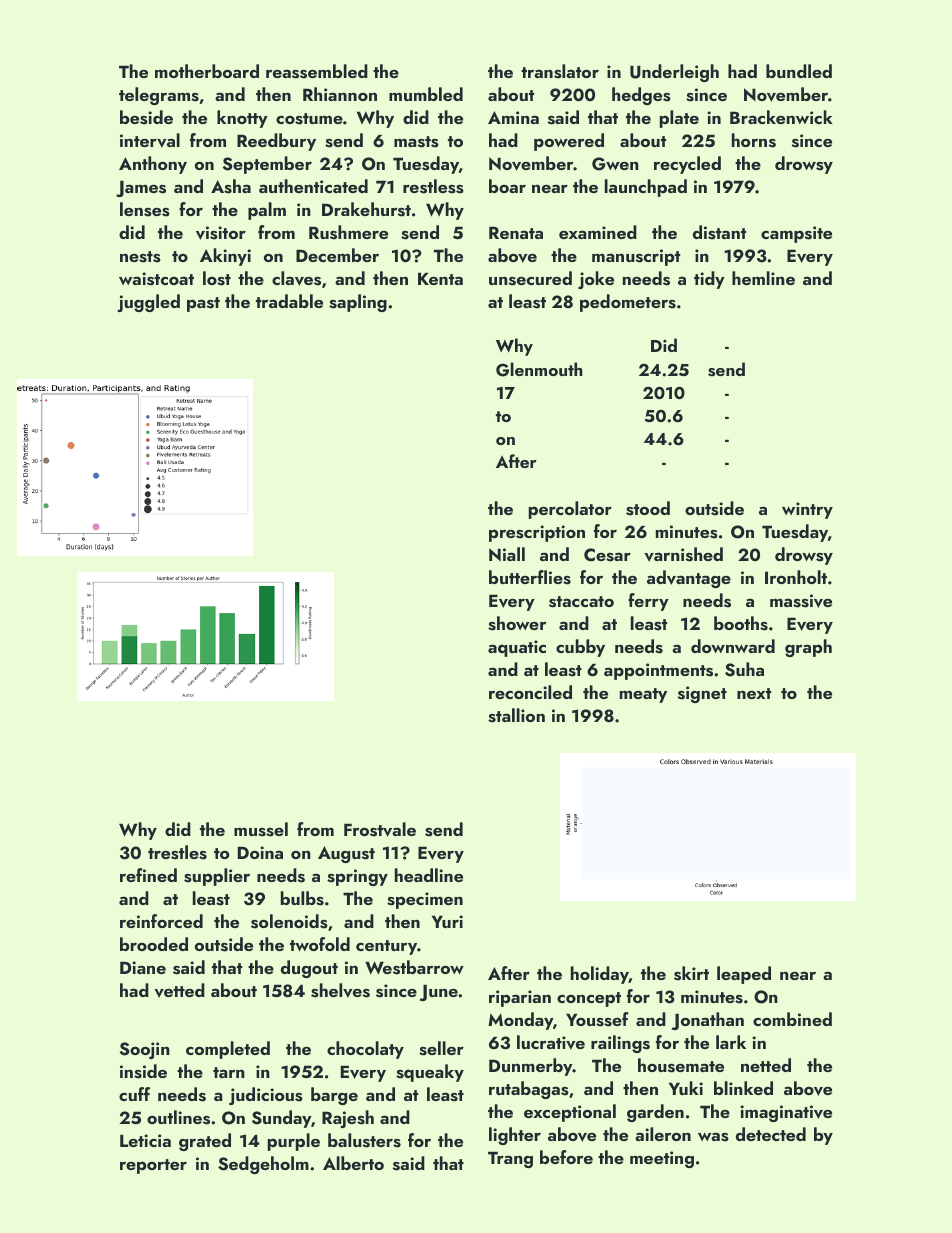 Image resolution: width=952 pixels, height=1233 pixels. Describe the element at coordinates (203, 304) in the screenshot. I see `past` at that location.
